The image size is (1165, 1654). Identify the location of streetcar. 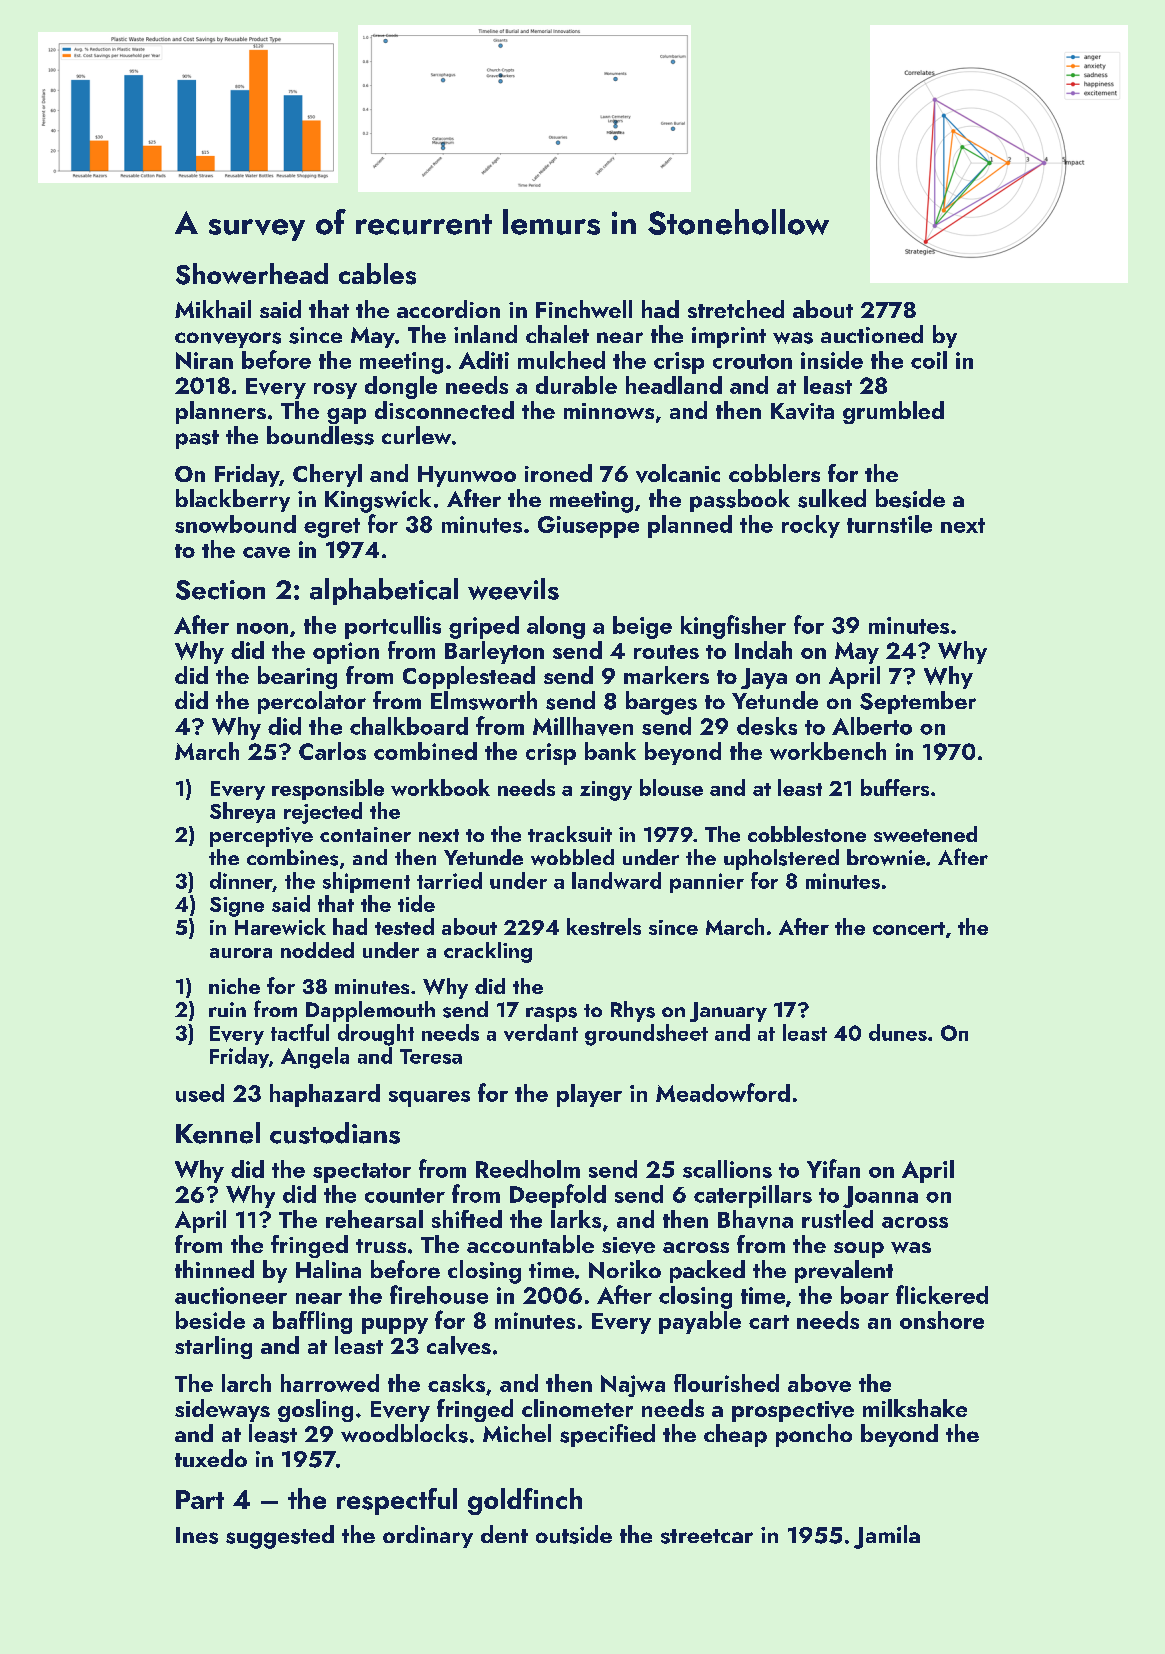
(707, 1536).
